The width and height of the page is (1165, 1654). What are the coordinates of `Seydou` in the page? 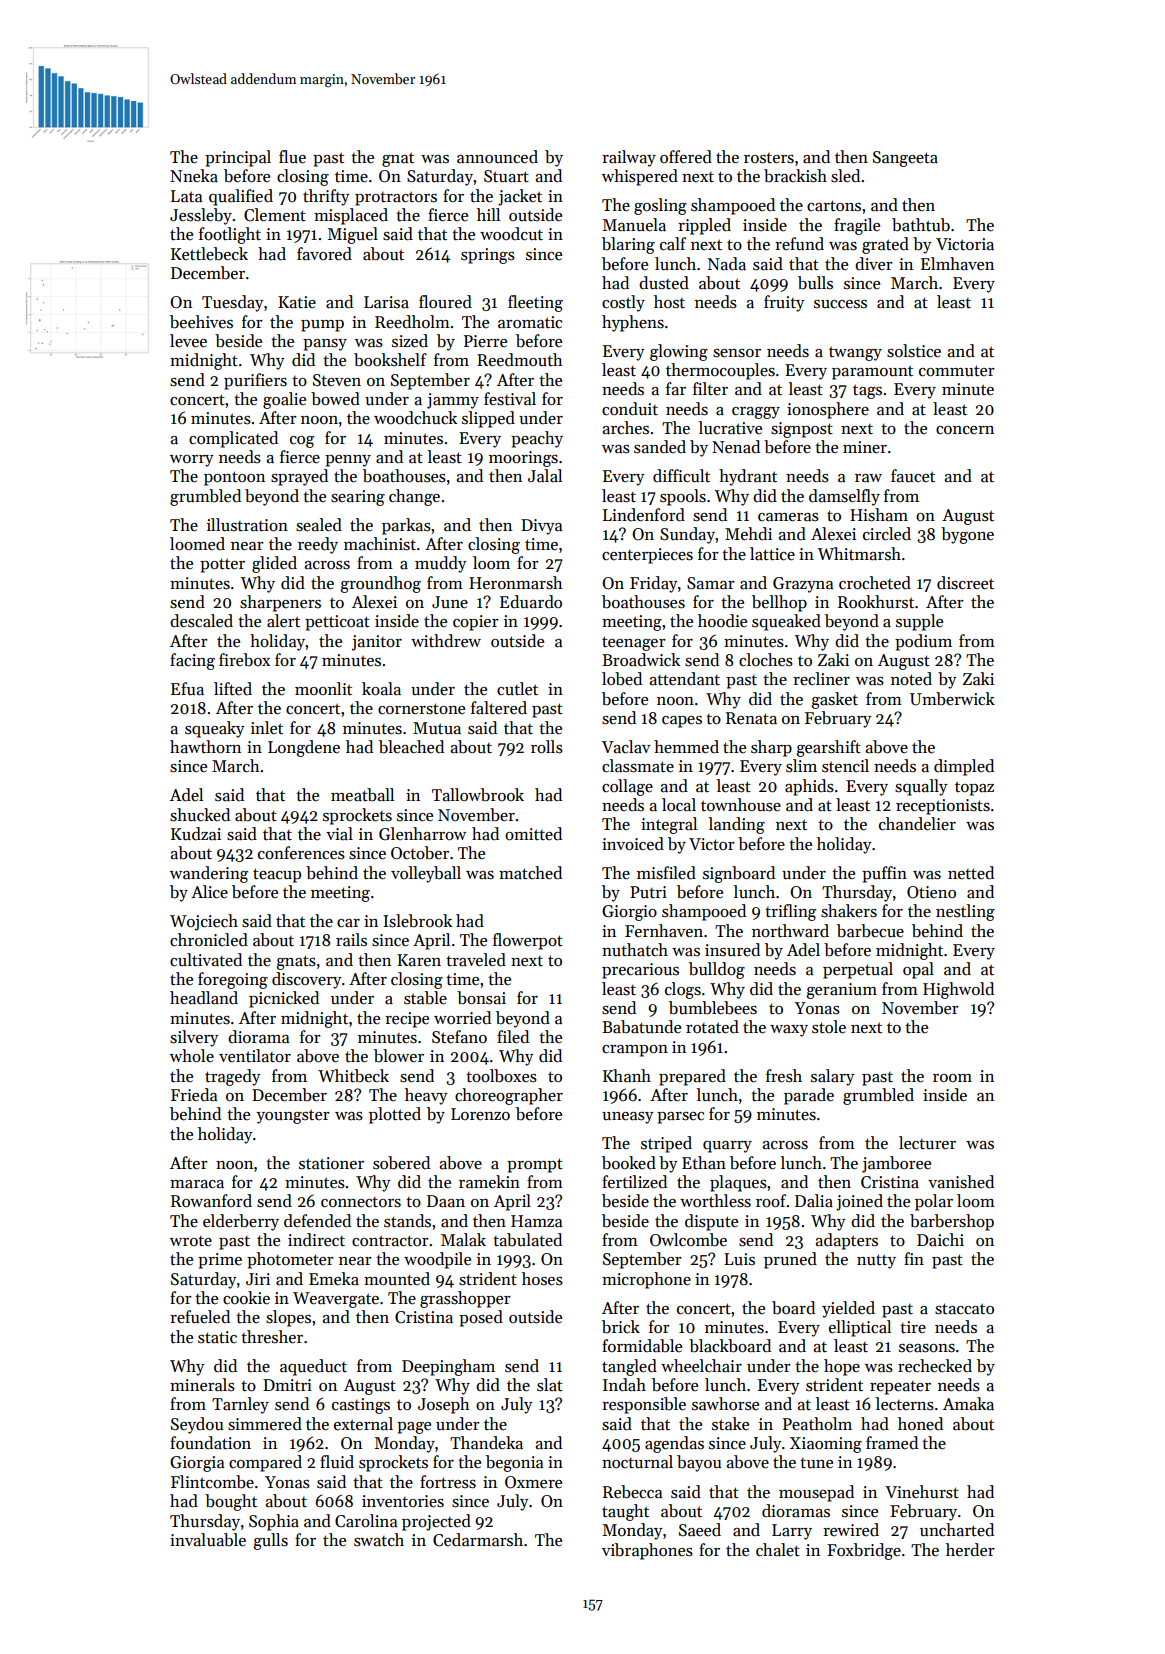 It's located at (197, 1425).
